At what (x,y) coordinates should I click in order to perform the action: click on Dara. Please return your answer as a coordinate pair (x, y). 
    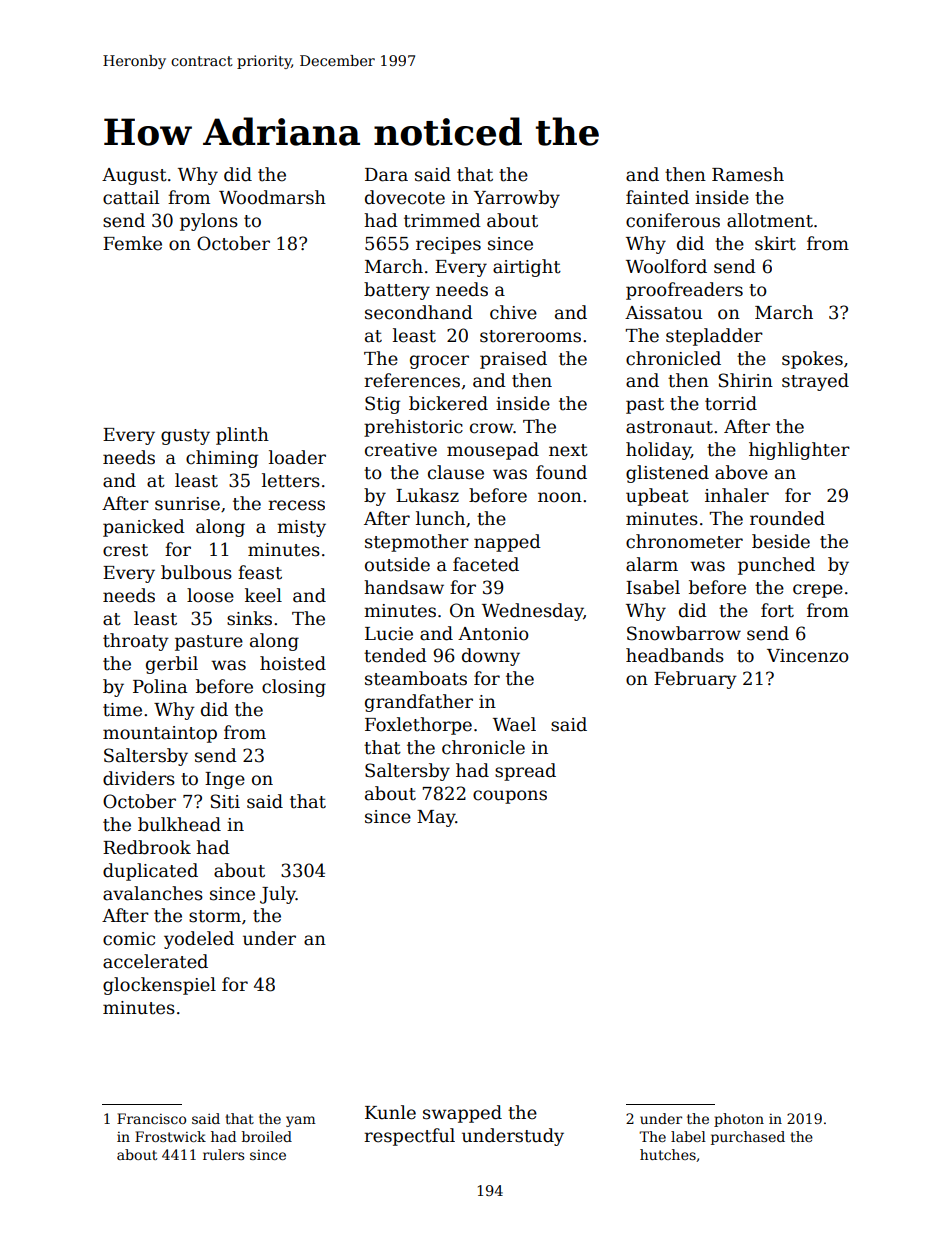
    Looking at the image, I should click on (386, 175).
